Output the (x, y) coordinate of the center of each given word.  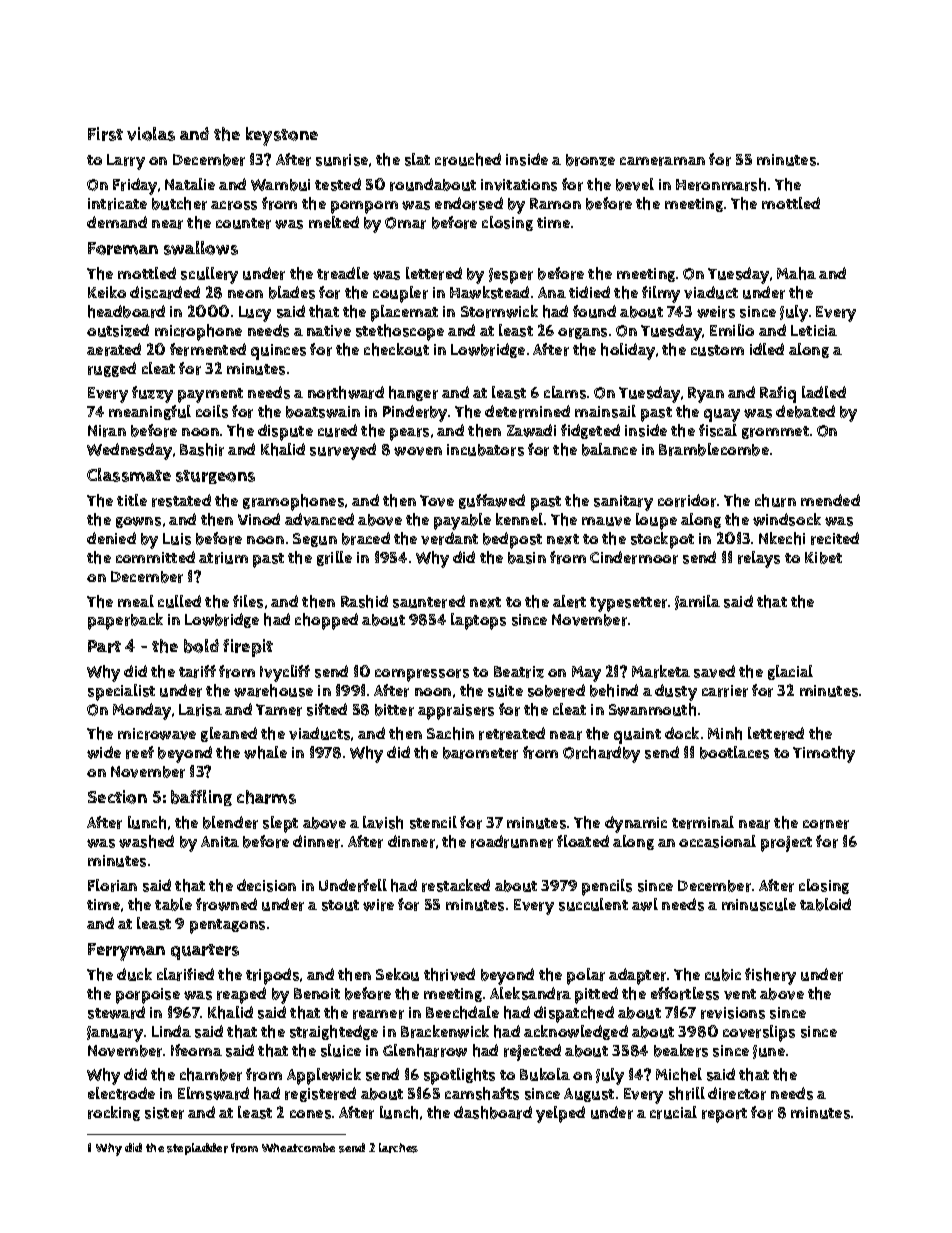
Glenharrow (425, 1050)
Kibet (823, 558)
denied (111, 538)
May (586, 674)
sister (164, 1113)
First (105, 134)
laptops (478, 621)
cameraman (662, 161)
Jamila (697, 602)
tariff (197, 671)
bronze (590, 160)
